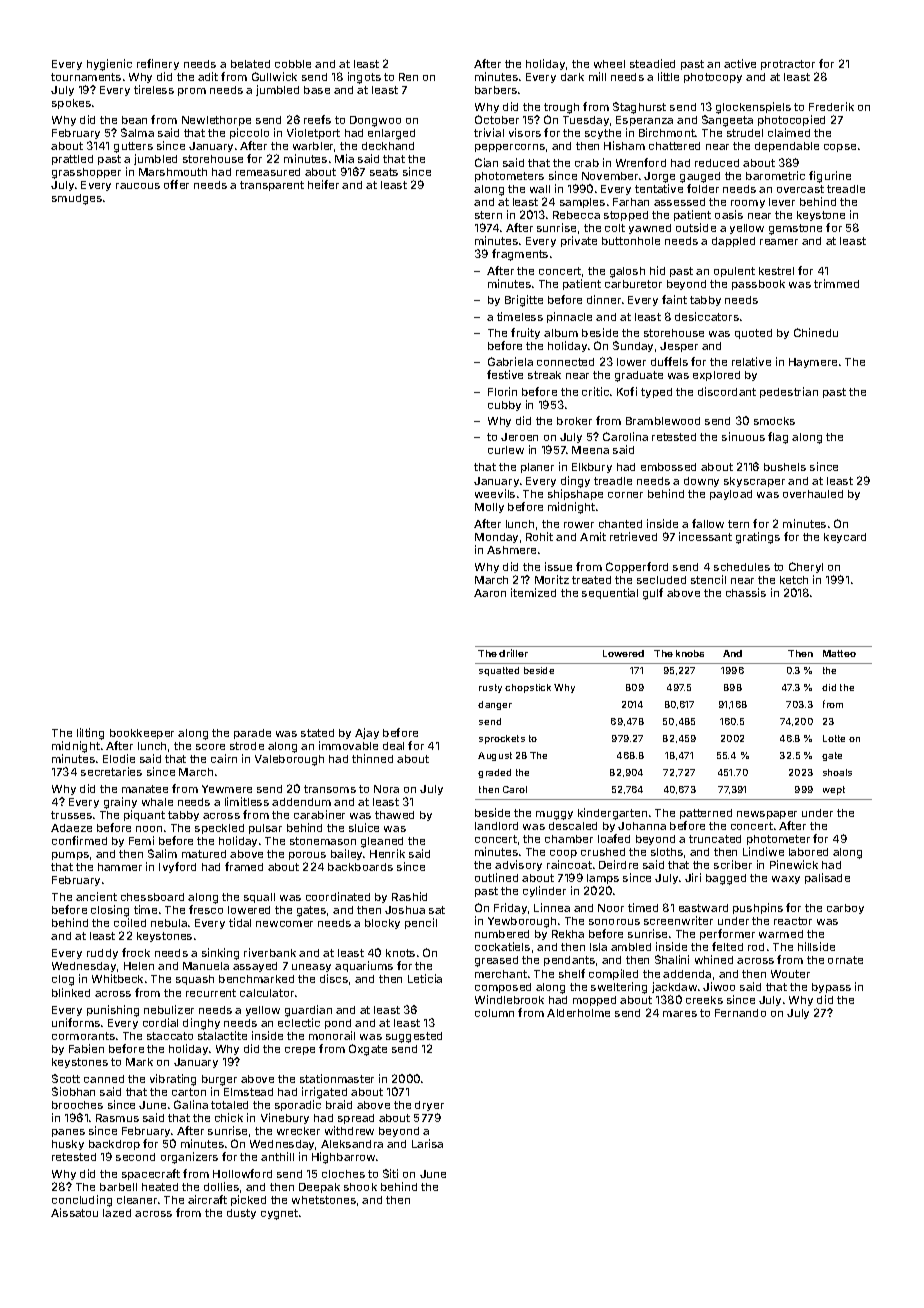  What do you see at coordinates (740, 63) in the screenshot?
I see `active` at bounding box center [740, 63].
